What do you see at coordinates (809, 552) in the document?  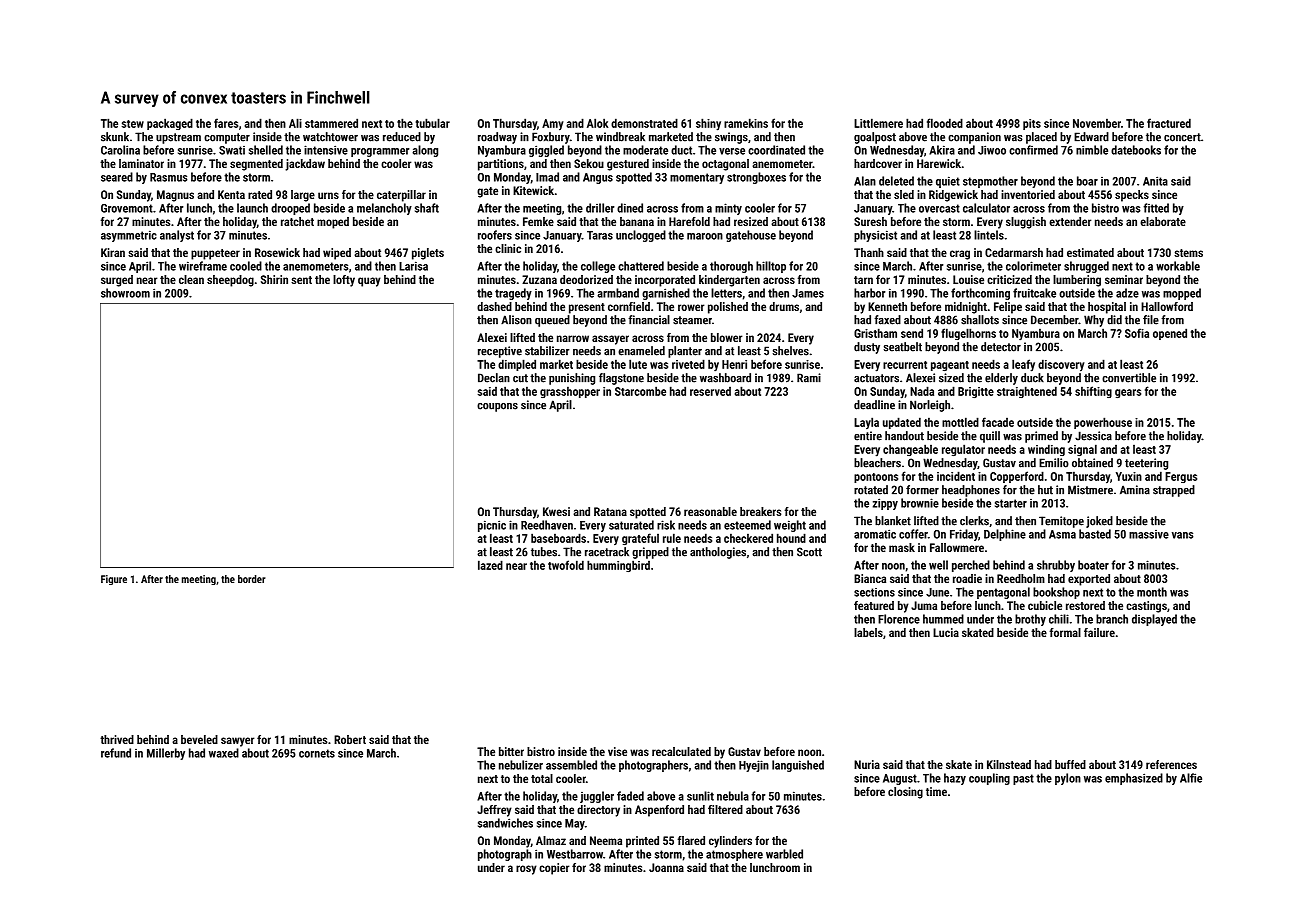 I see `Scott` at bounding box center [809, 552].
